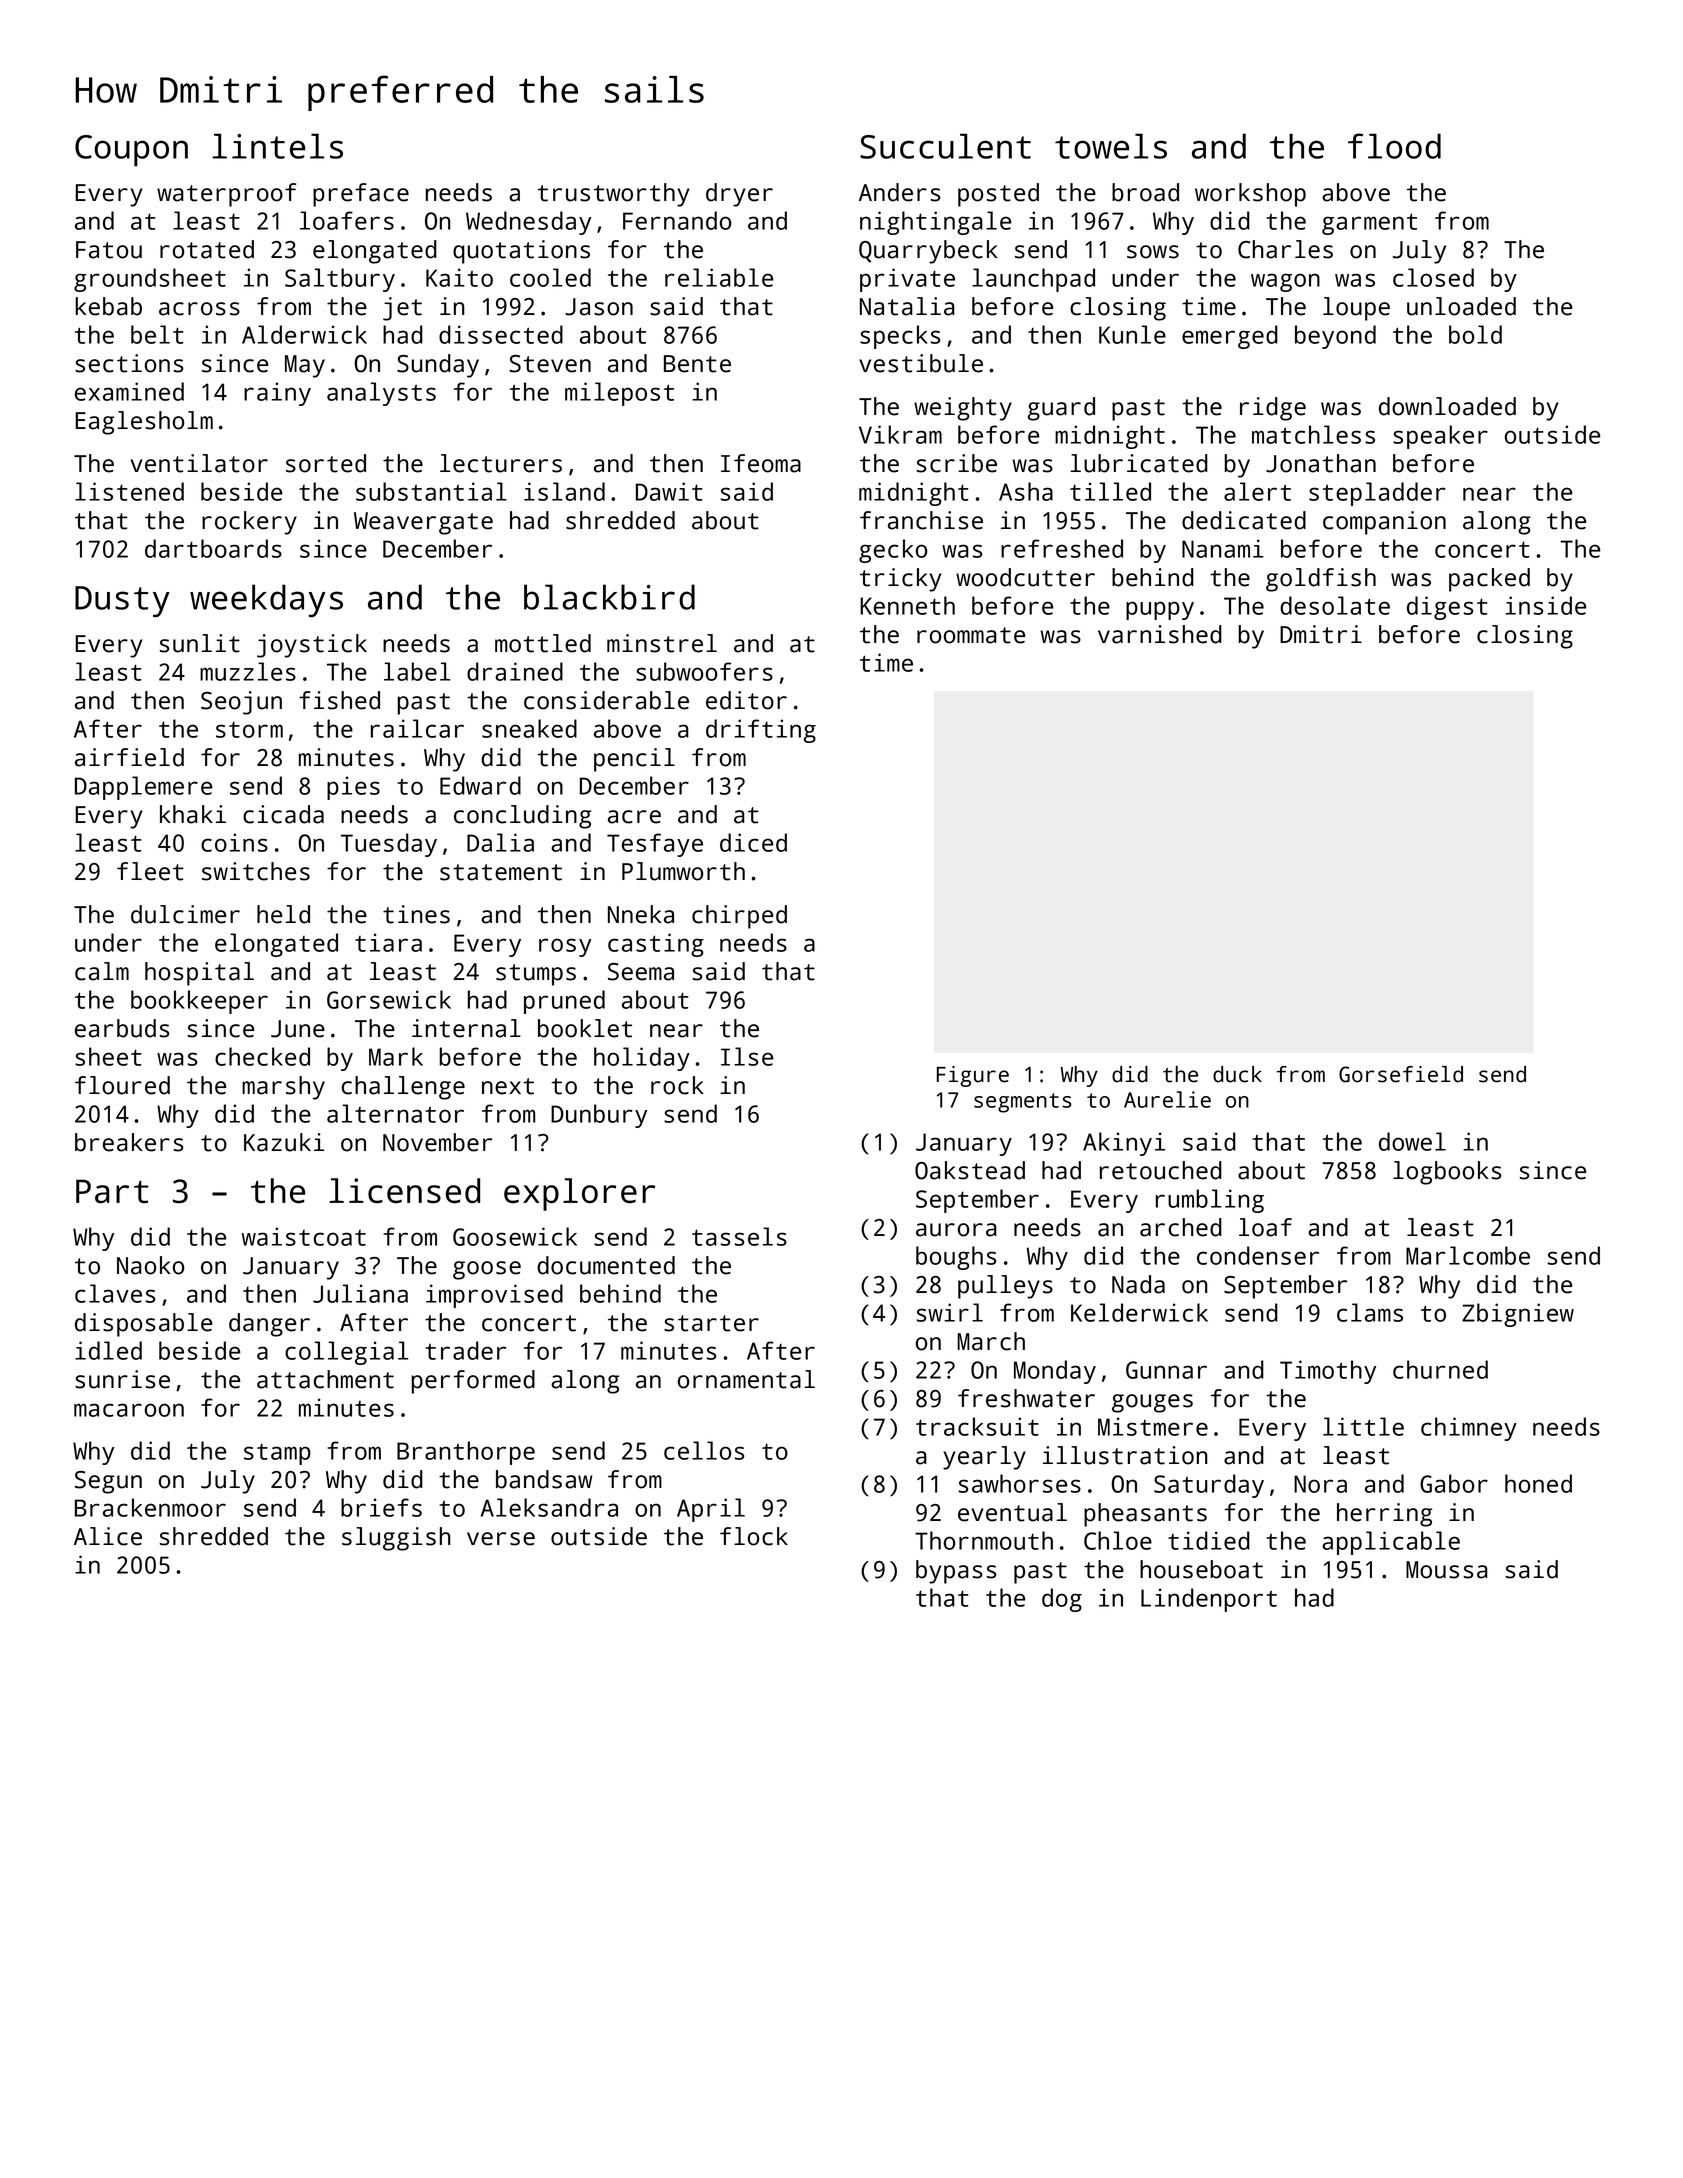 The image size is (1683, 2178). Describe the element at coordinates (129, 491) in the page. I see `listened` at that location.
